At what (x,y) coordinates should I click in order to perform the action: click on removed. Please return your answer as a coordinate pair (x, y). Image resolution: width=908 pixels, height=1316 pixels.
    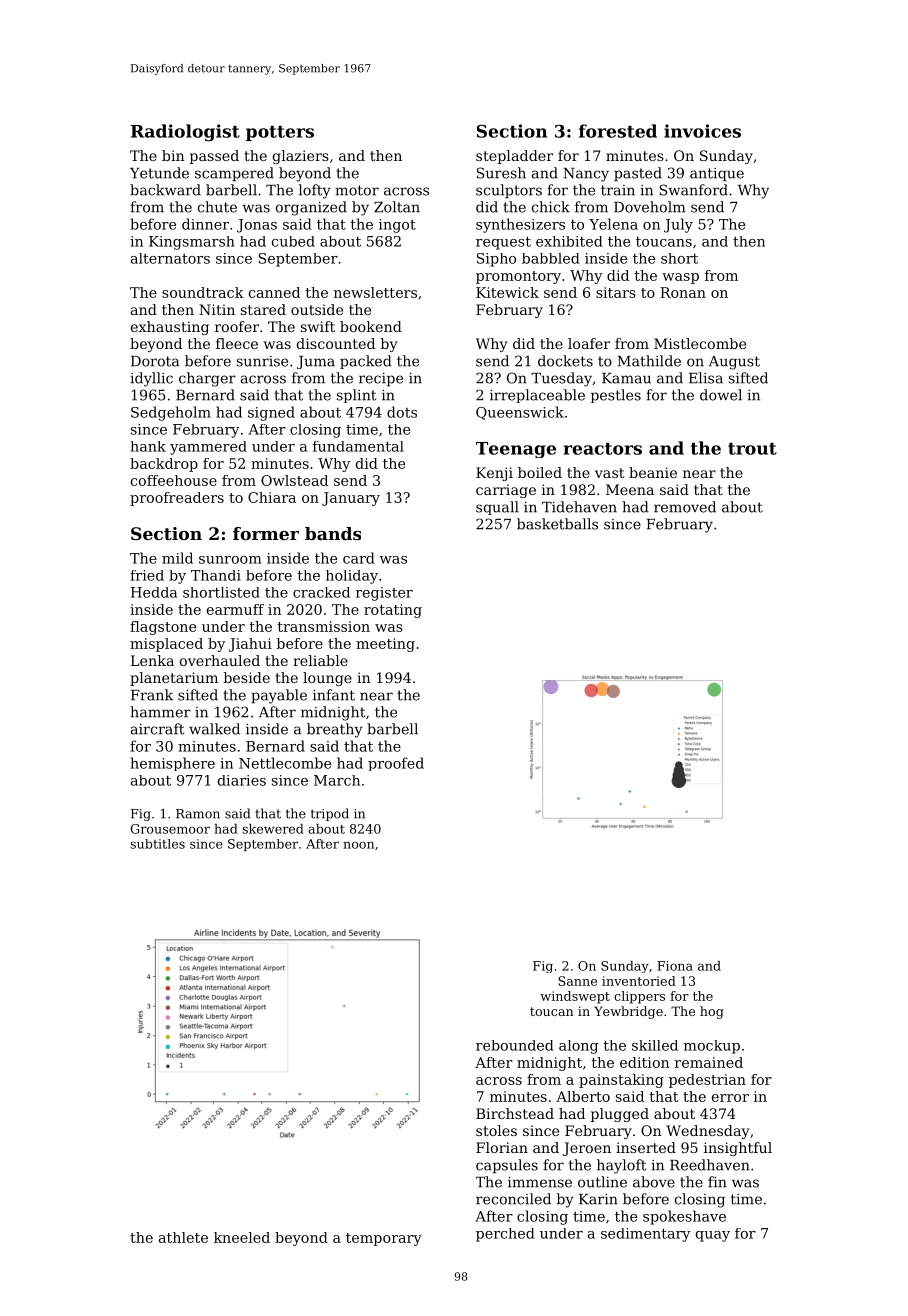
    Looking at the image, I should click on (685, 507).
